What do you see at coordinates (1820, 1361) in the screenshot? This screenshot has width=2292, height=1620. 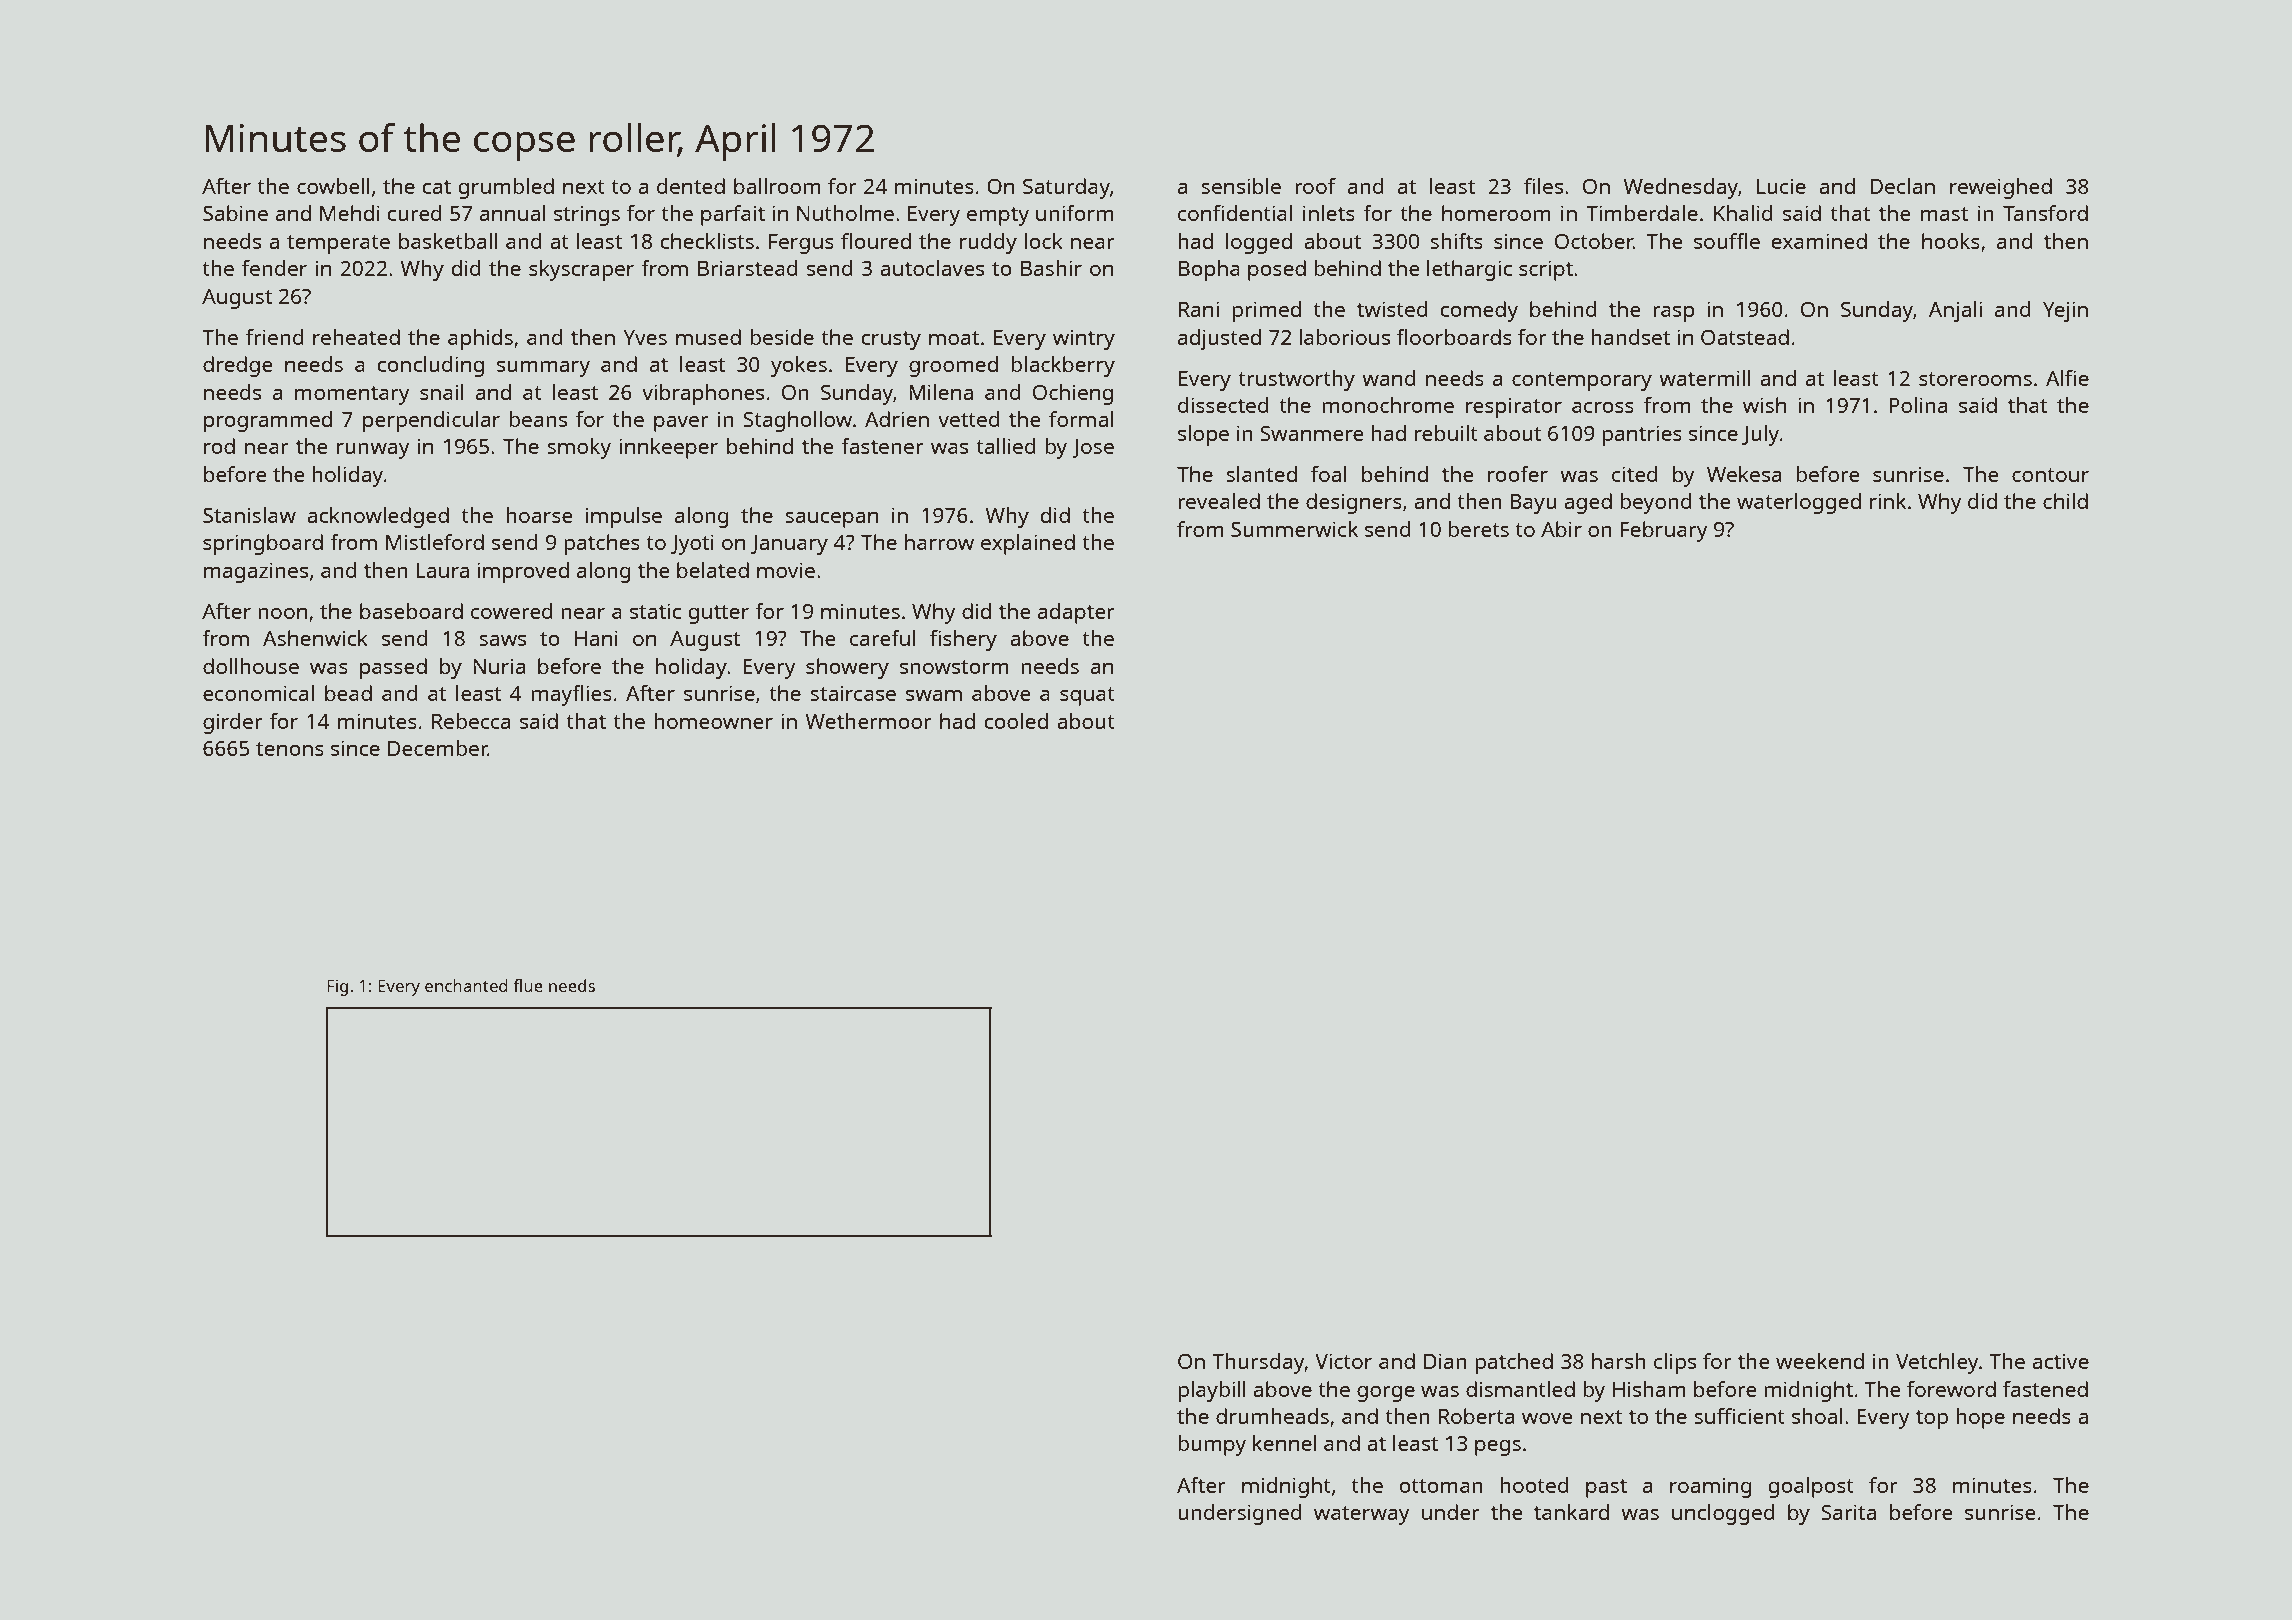 I see `weekend` at bounding box center [1820, 1361].
